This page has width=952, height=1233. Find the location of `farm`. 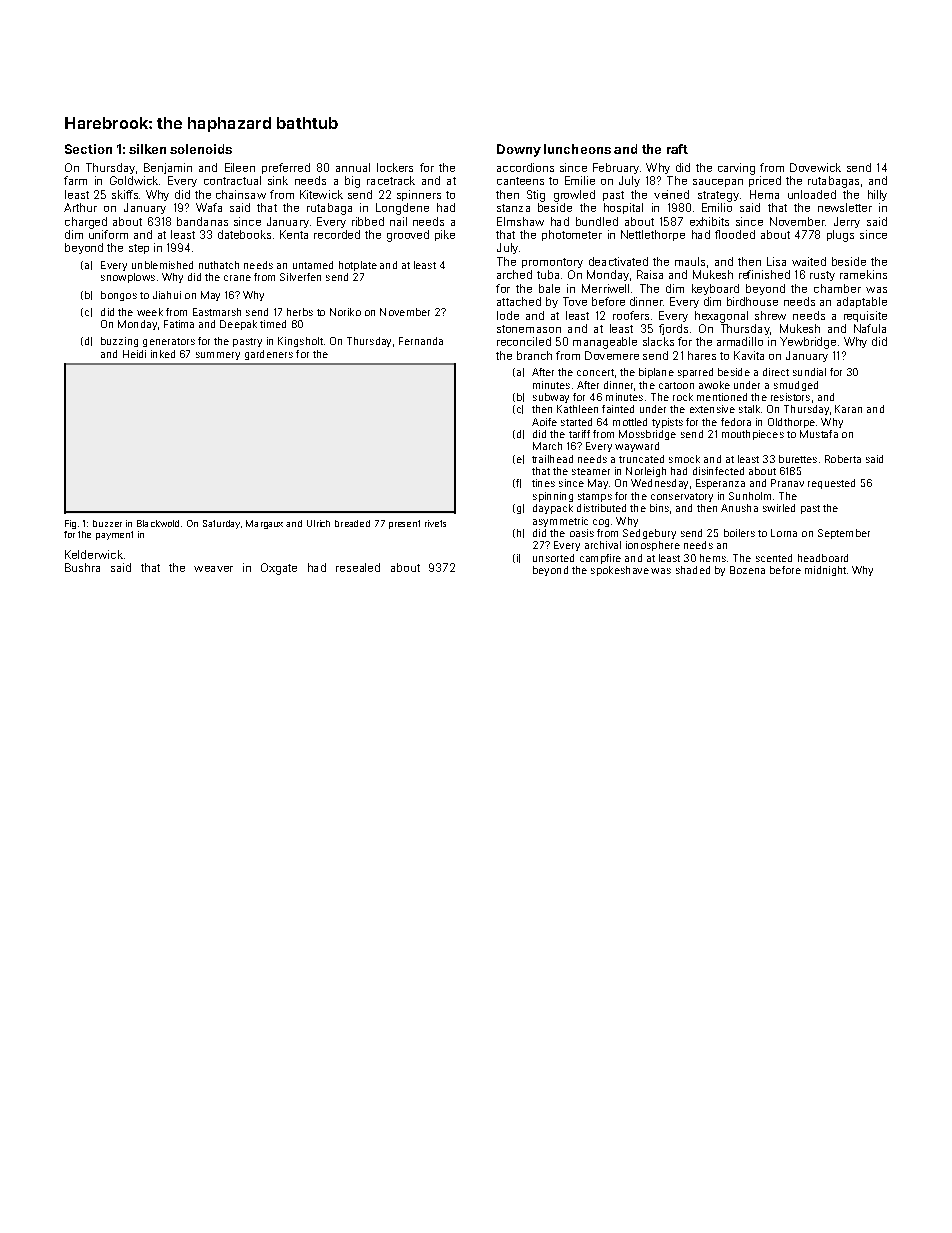

farm is located at coordinates (75, 180).
